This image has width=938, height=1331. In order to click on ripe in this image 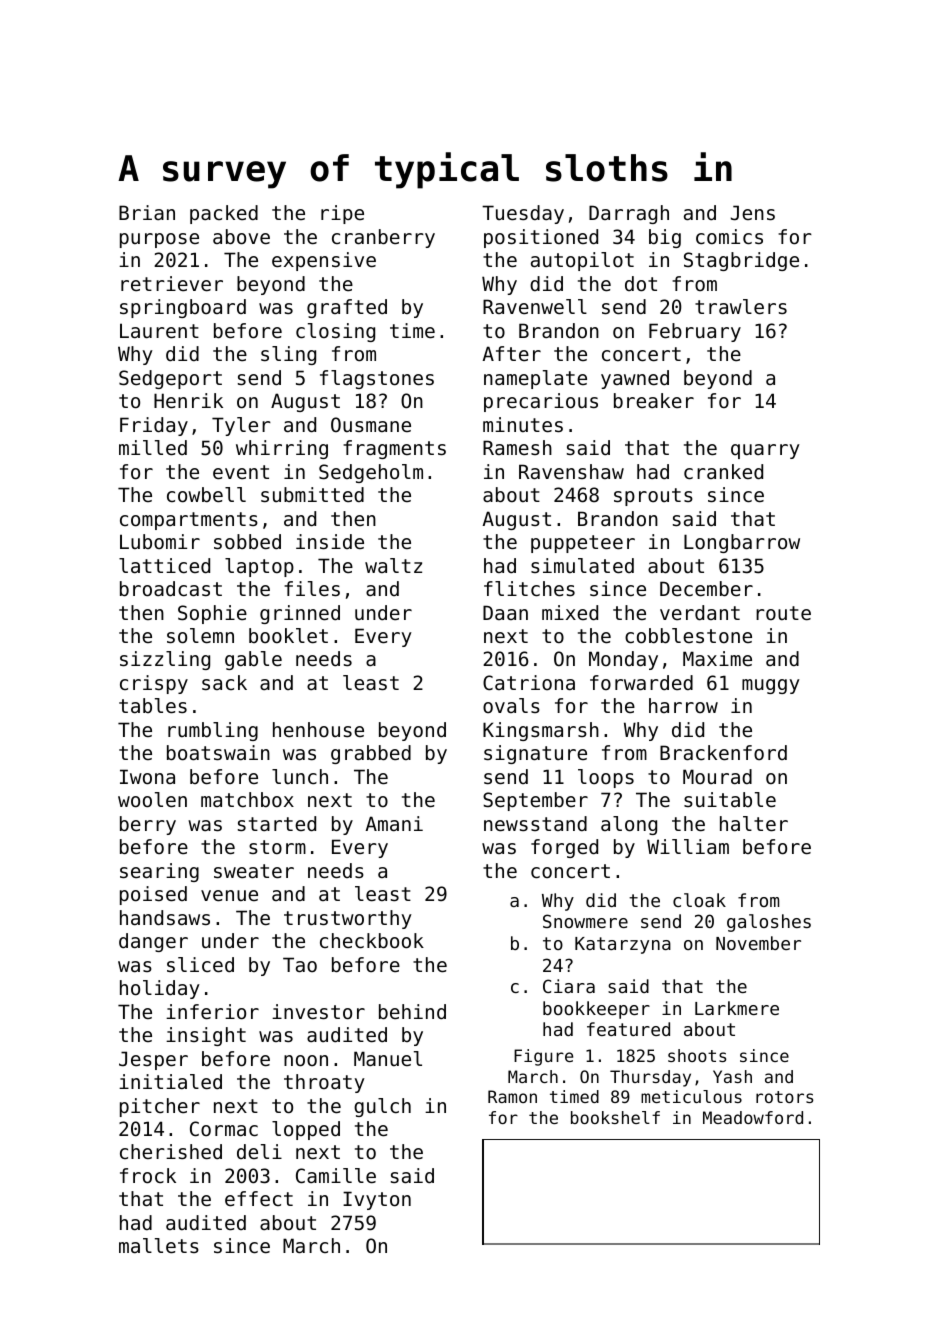, I will do `click(342, 214)`.
